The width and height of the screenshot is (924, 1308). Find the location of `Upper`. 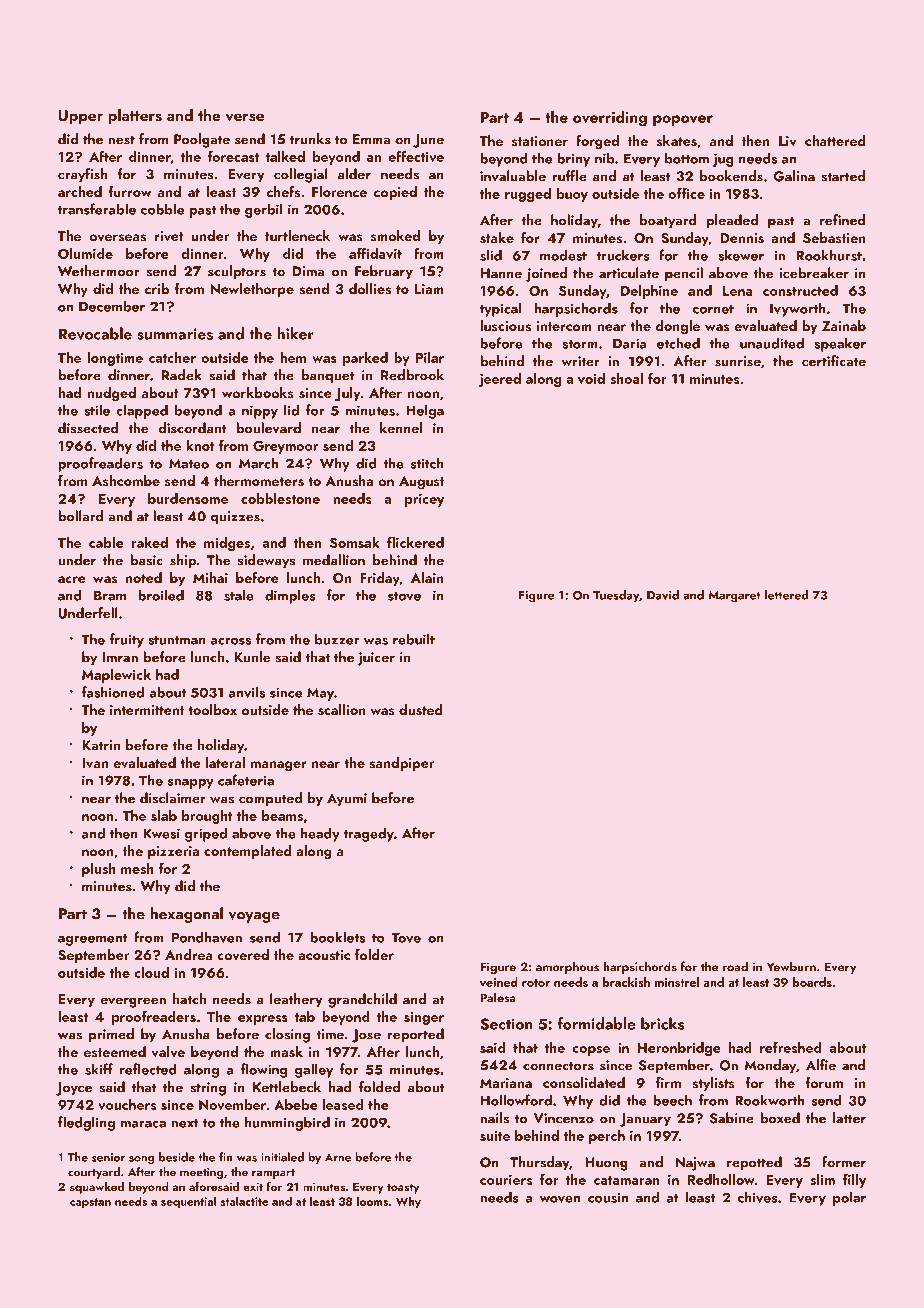

Upper is located at coordinates (81, 117).
